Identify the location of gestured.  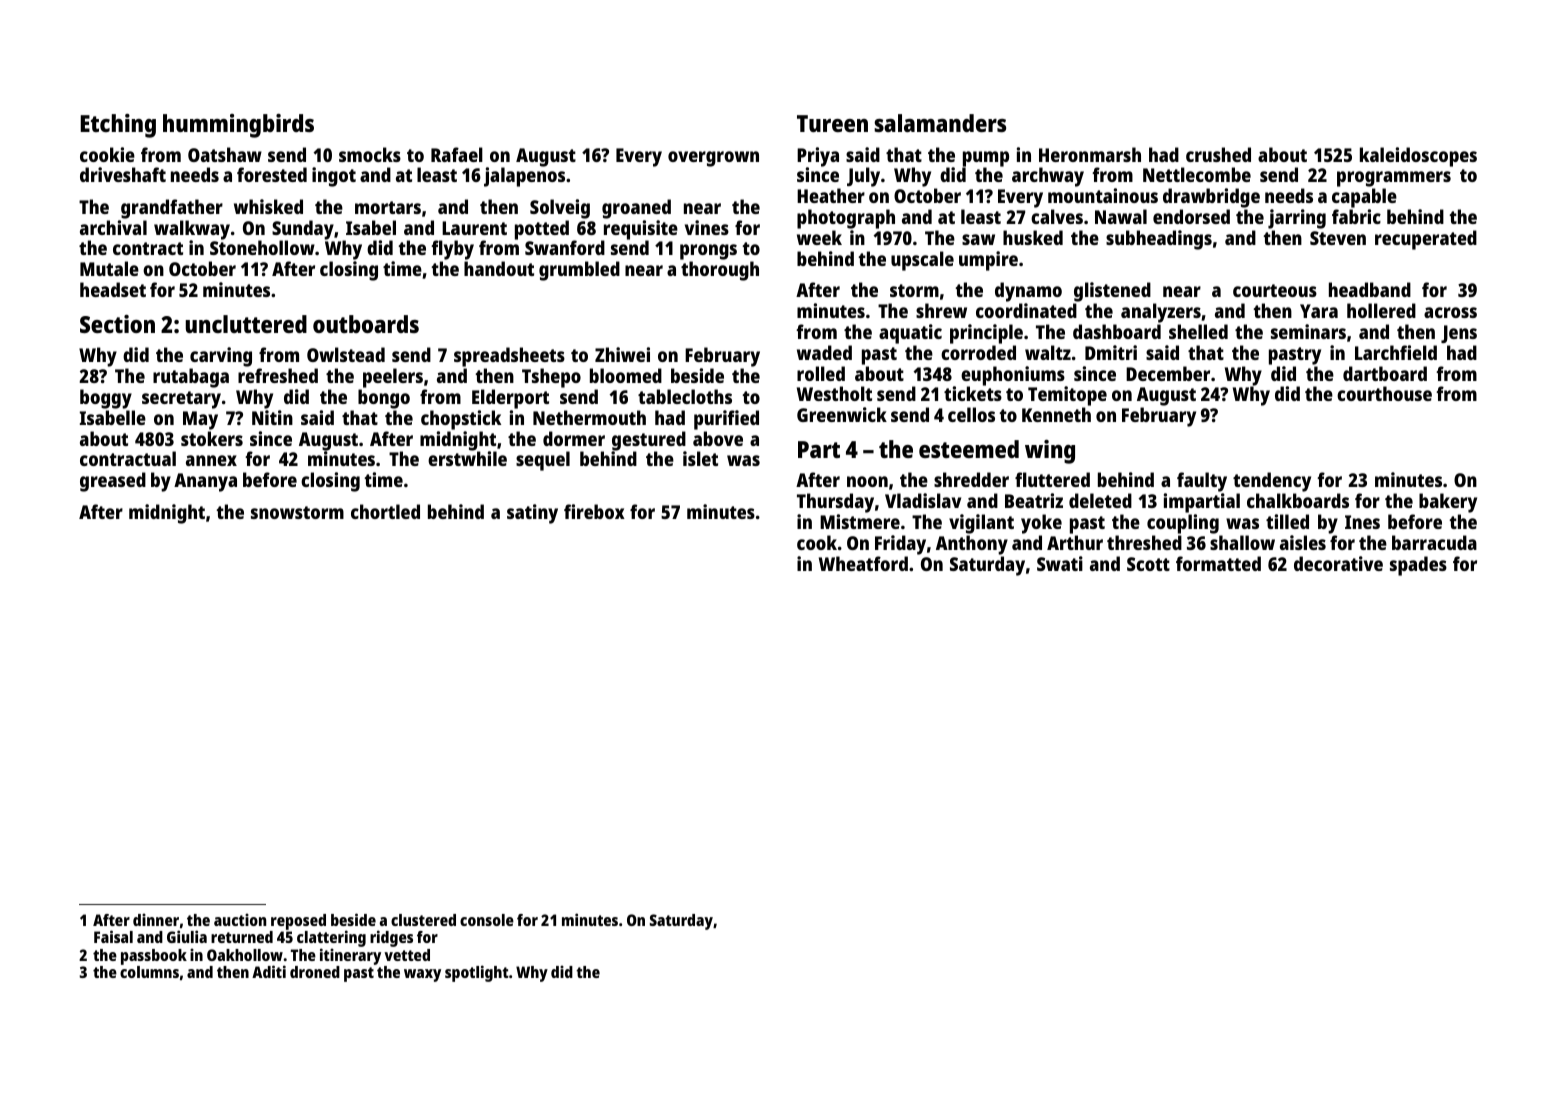
(649, 441).
